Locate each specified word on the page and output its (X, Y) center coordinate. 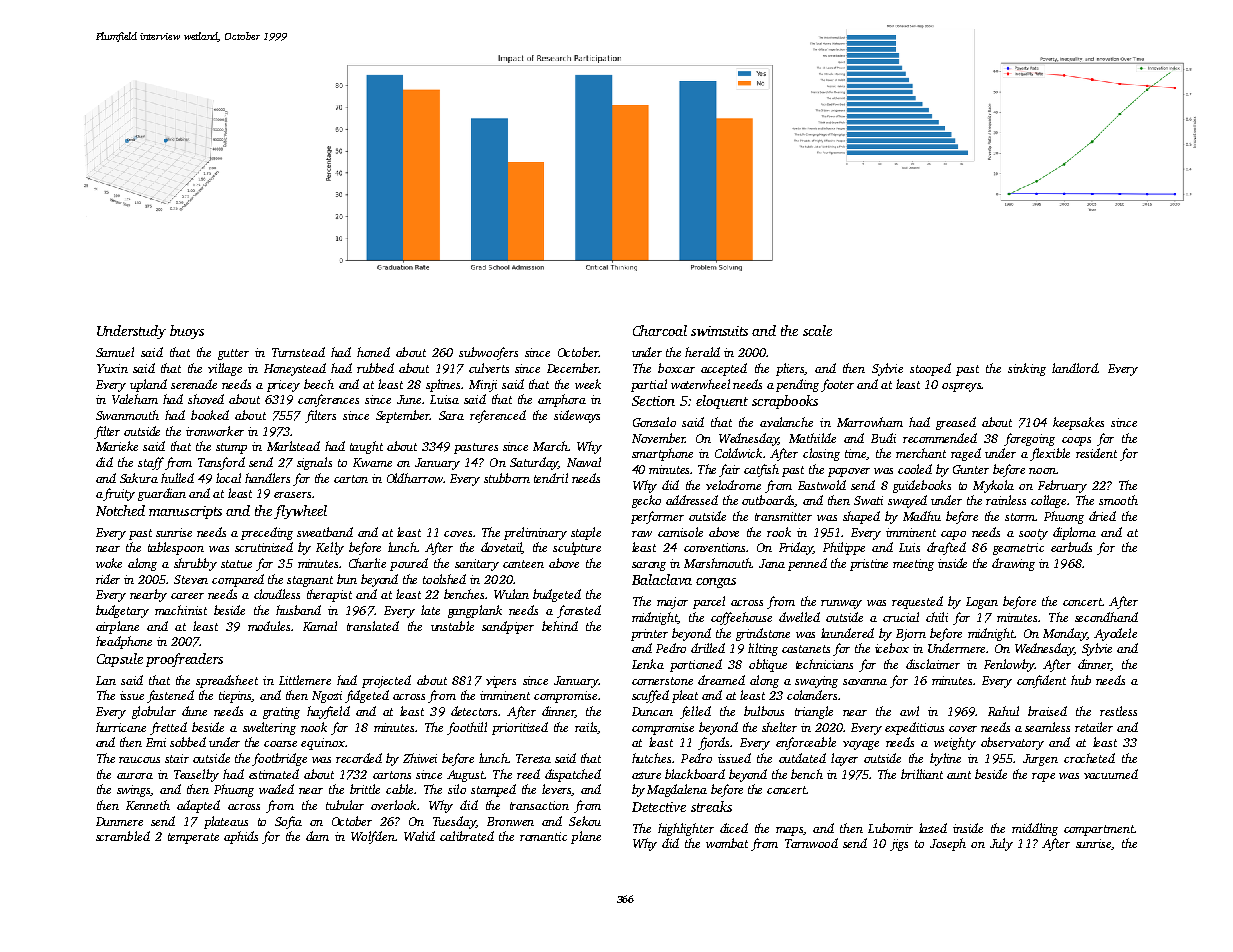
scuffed (650, 696)
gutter (233, 354)
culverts (489, 368)
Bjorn (911, 635)
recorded (359, 758)
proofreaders (184, 660)
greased (956, 423)
